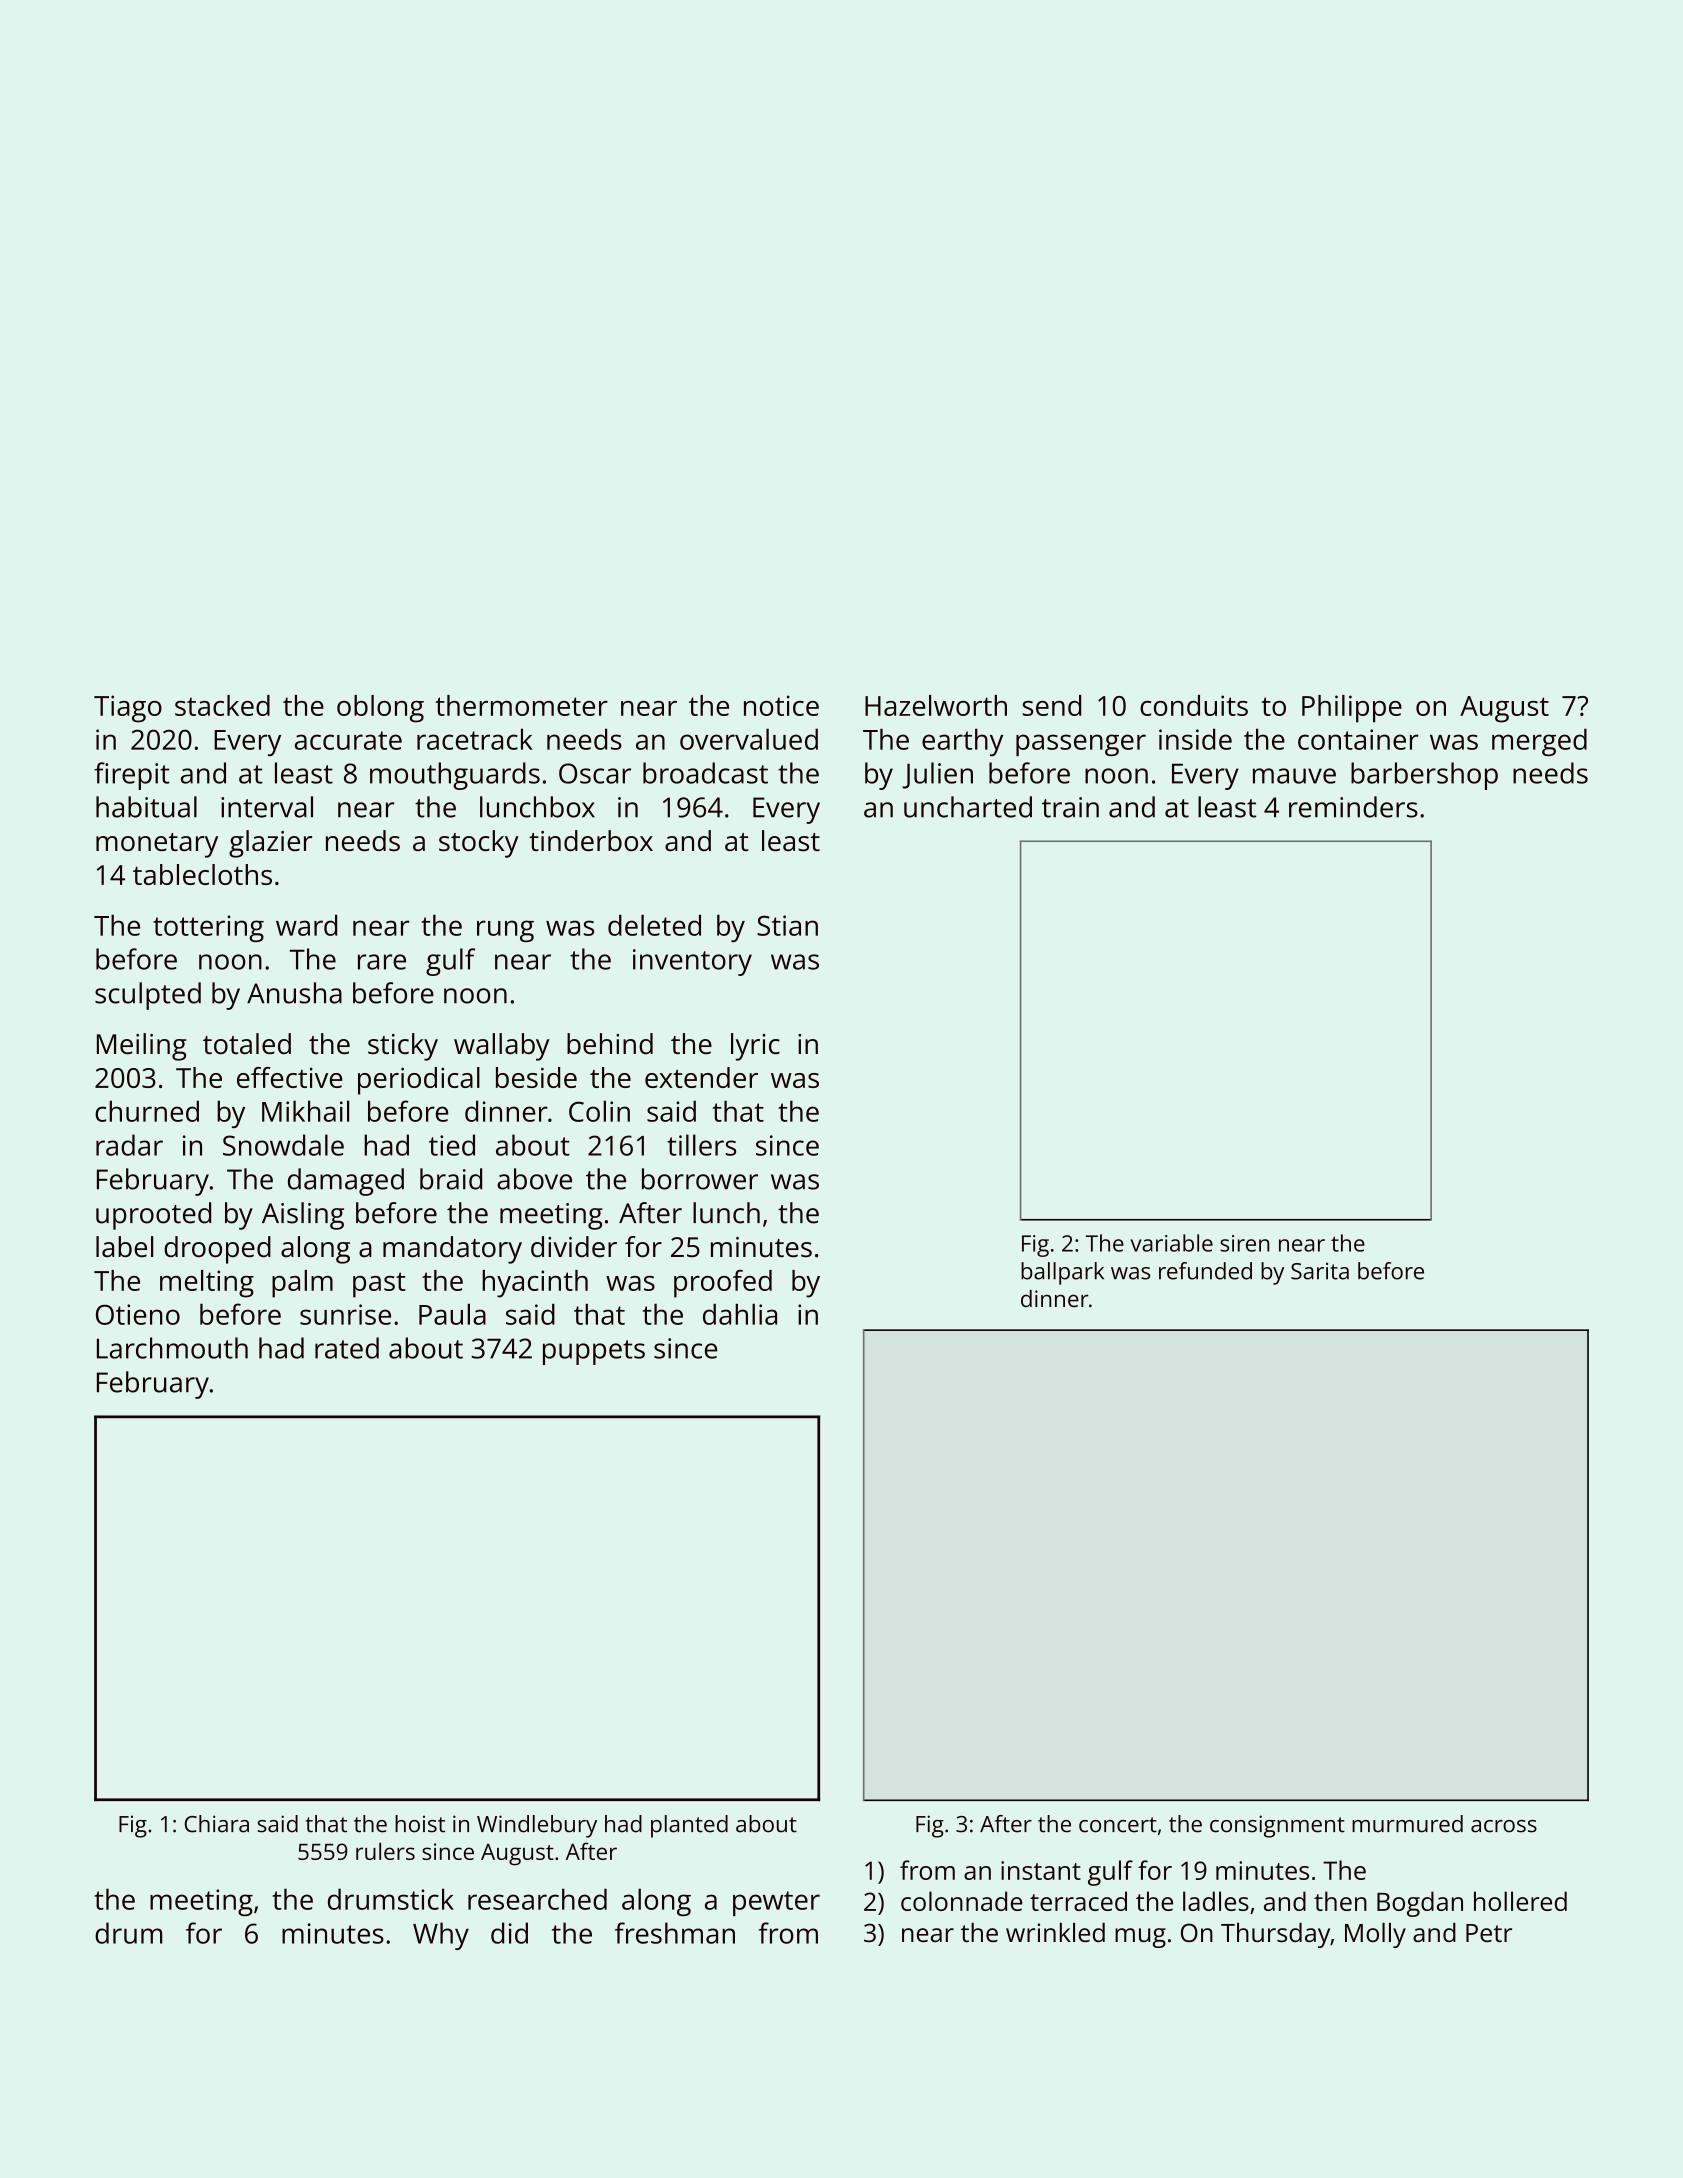 The height and width of the image is (2178, 1683). I want to click on siren, so click(1244, 1243).
